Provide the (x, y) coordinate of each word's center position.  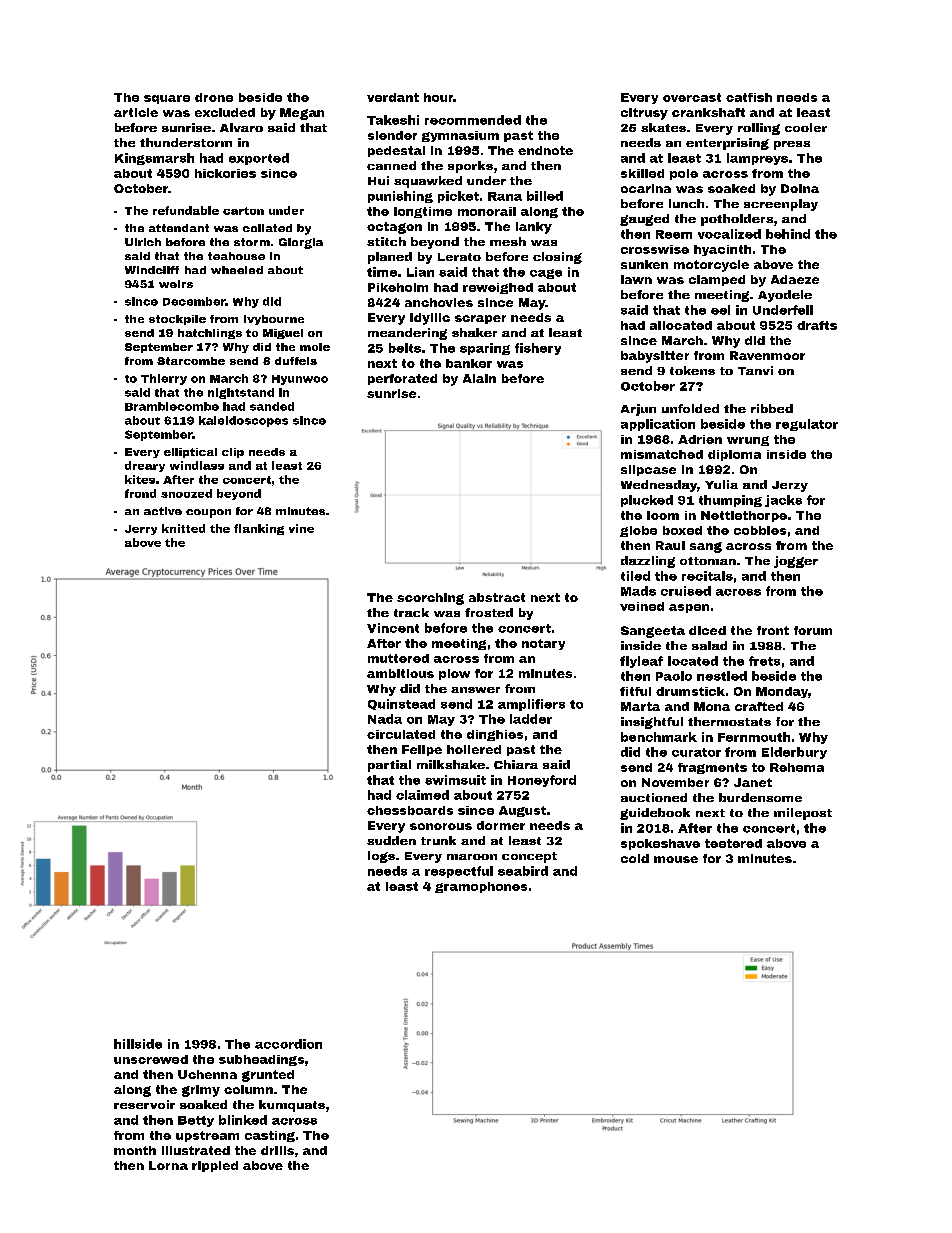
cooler (806, 127)
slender (392, 135)
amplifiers (531, 705)
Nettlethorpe (744, 516)
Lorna (168, 1165)
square (167, 99)
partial (389, 766)
